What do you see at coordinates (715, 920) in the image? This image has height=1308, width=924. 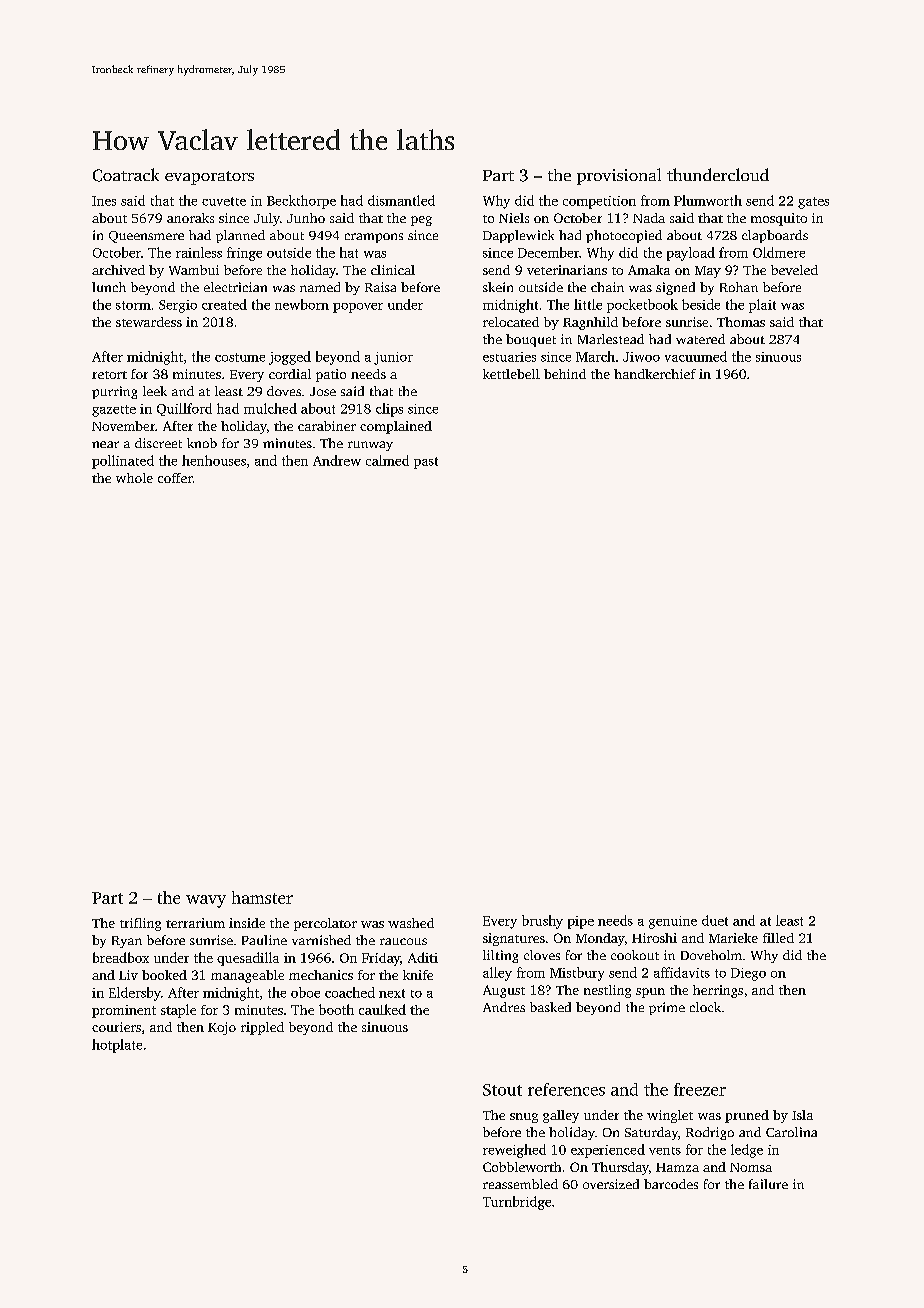 I see `duet` at bounding box center [715, 920].
